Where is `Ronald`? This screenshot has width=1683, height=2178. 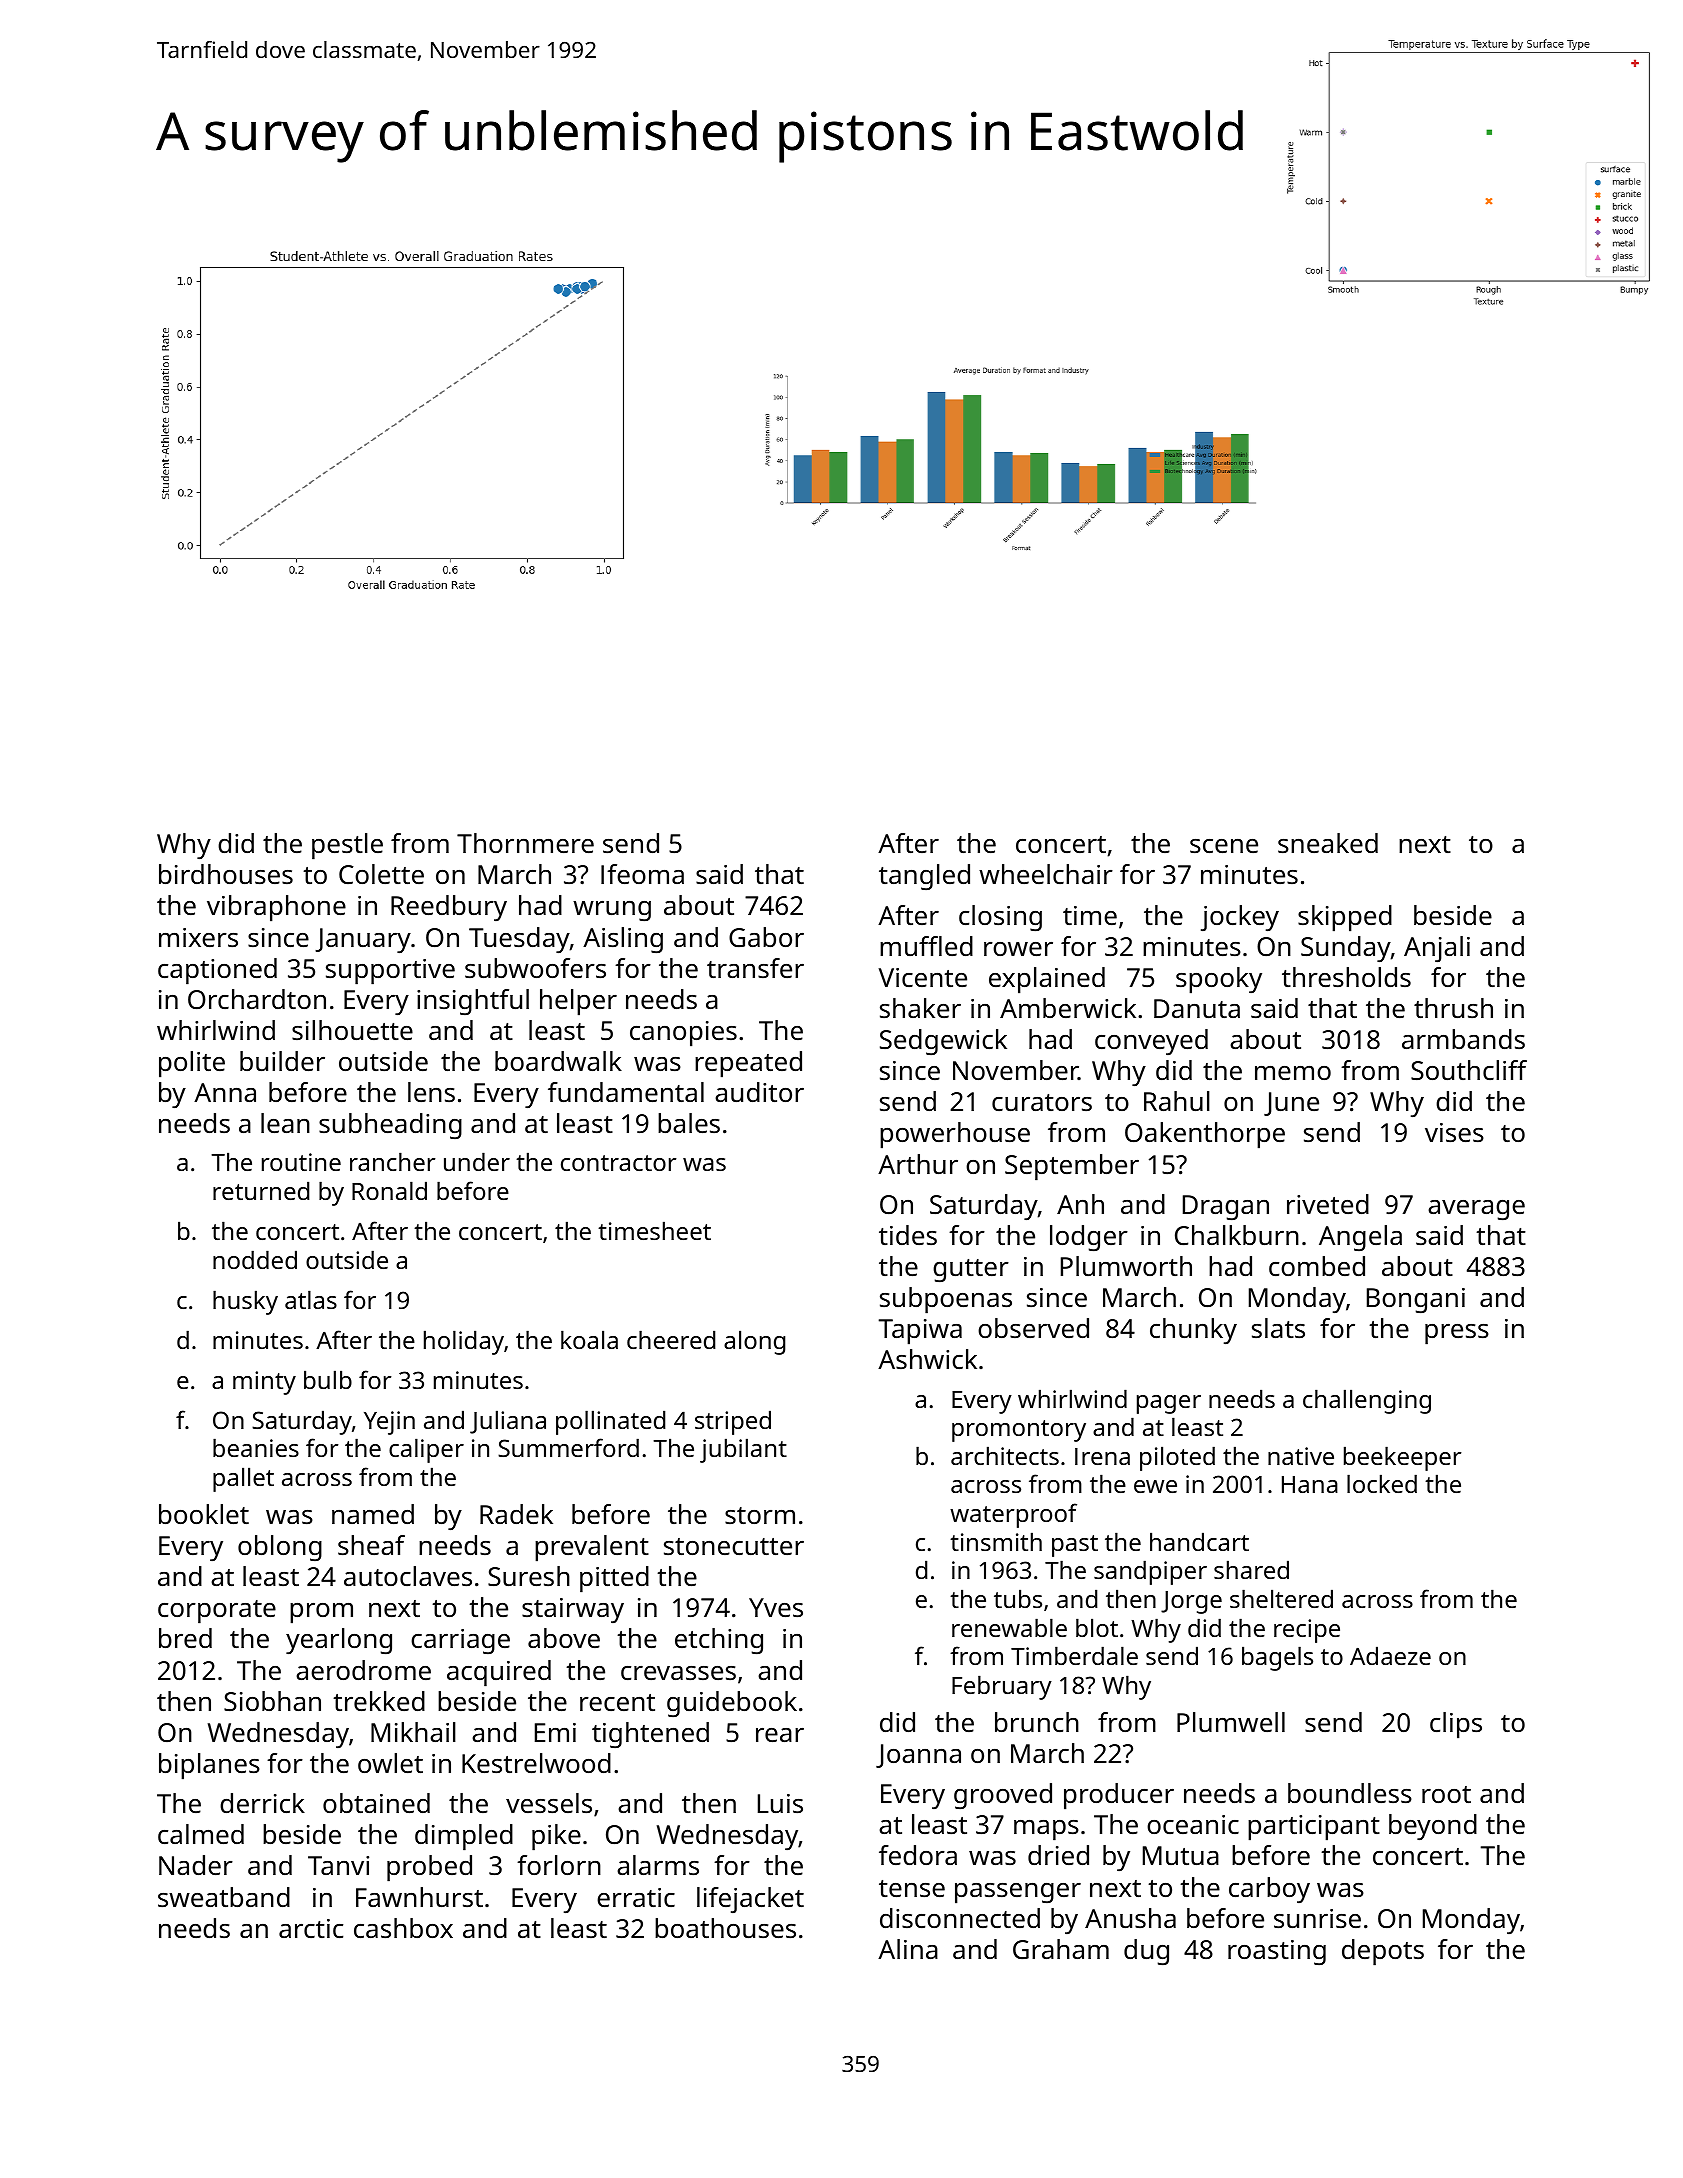
Ronald is located at coordinates (389, 1190).
